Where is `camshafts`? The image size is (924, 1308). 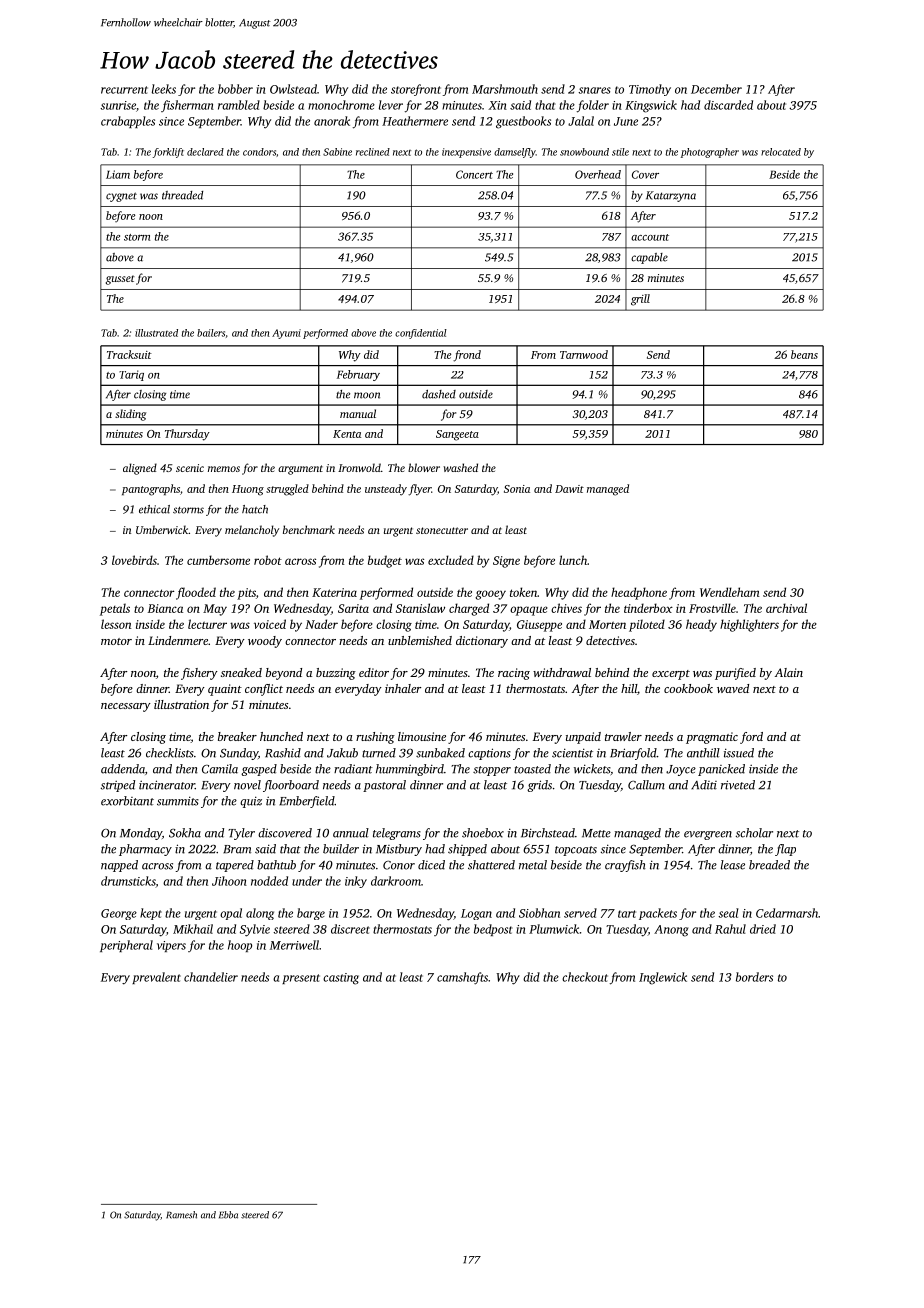
camshafts is located at coordinates (462, 978).
